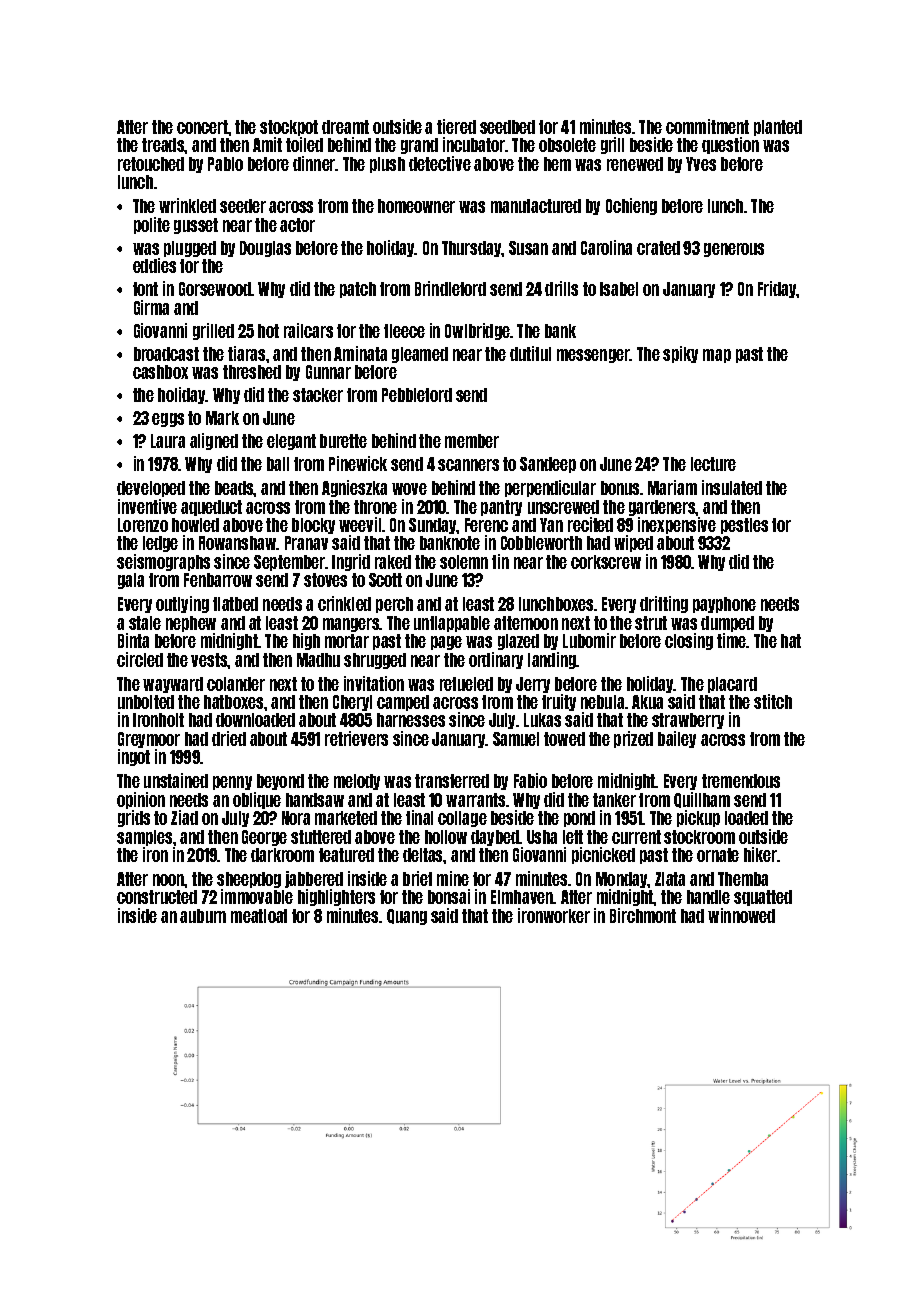 Image resolution: width=924 pixels, height=1308 pixels. What do you see at coordinates (620, 488) in the page?
I see `bonus` at bounding box center [620, 488].
